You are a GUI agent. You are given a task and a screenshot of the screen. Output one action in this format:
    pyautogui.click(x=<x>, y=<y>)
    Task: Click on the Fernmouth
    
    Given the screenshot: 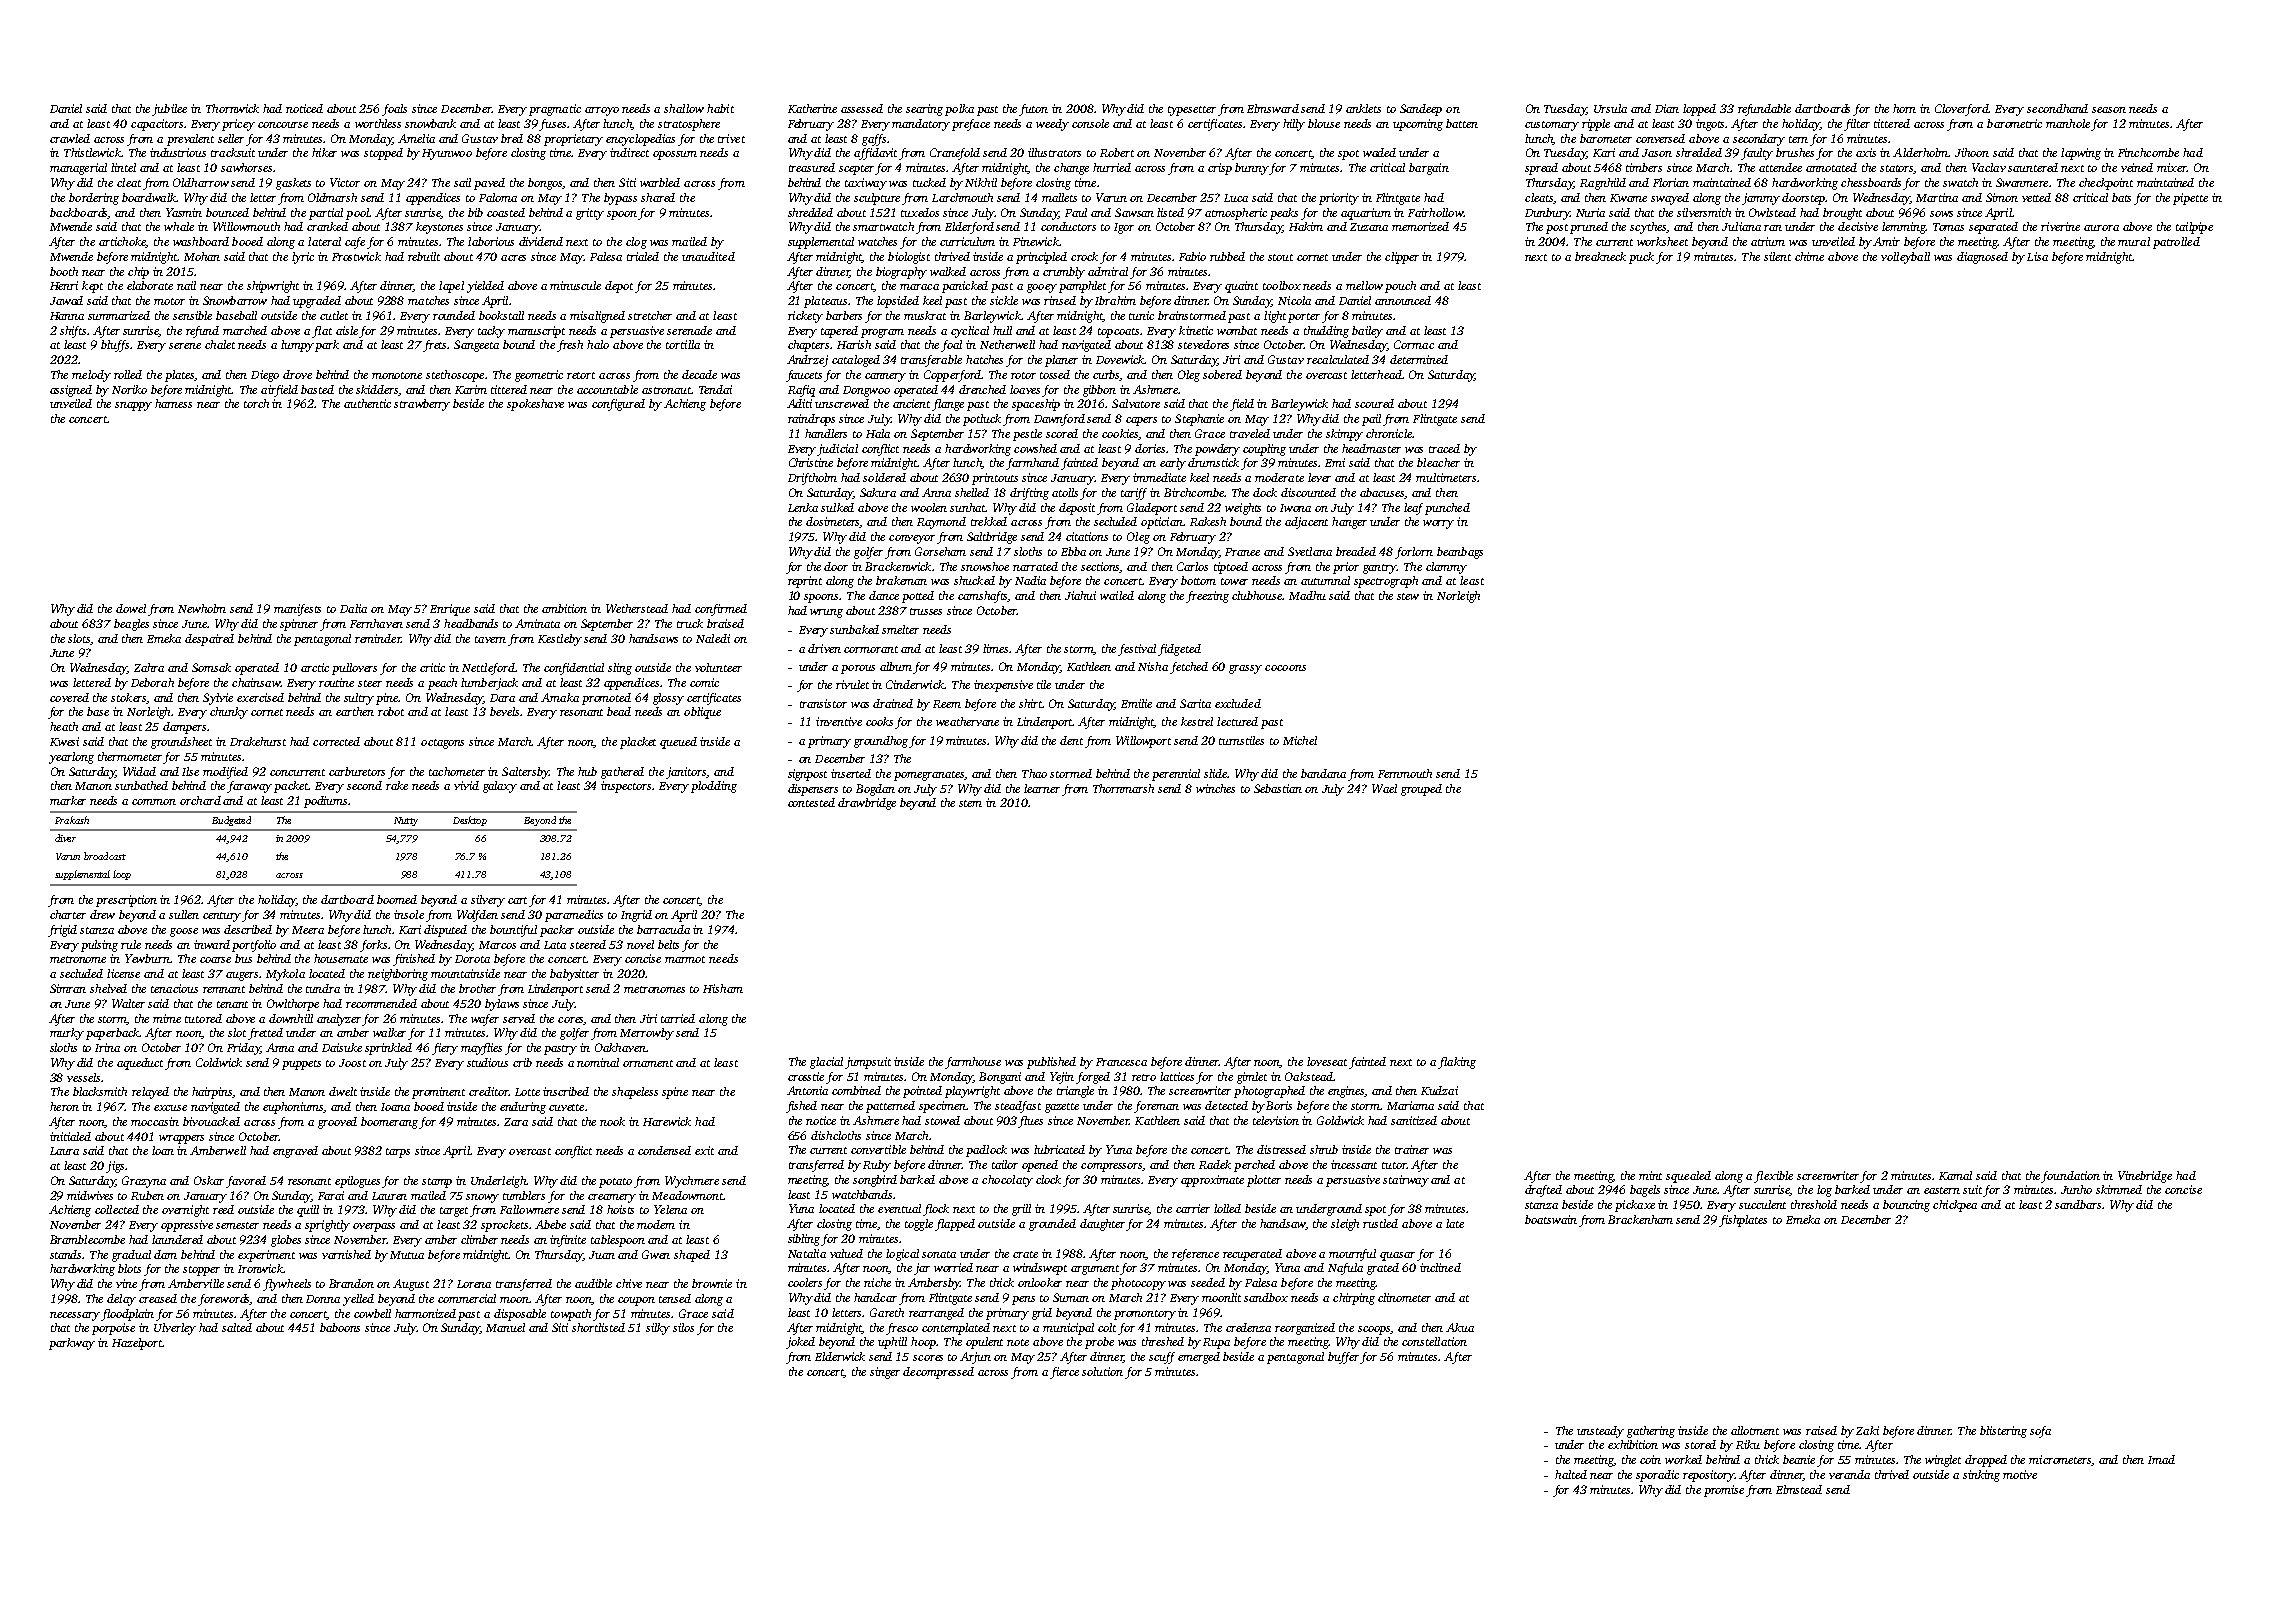 What is the action you would take?
    pyautogui.click(x=1405, y=773)
